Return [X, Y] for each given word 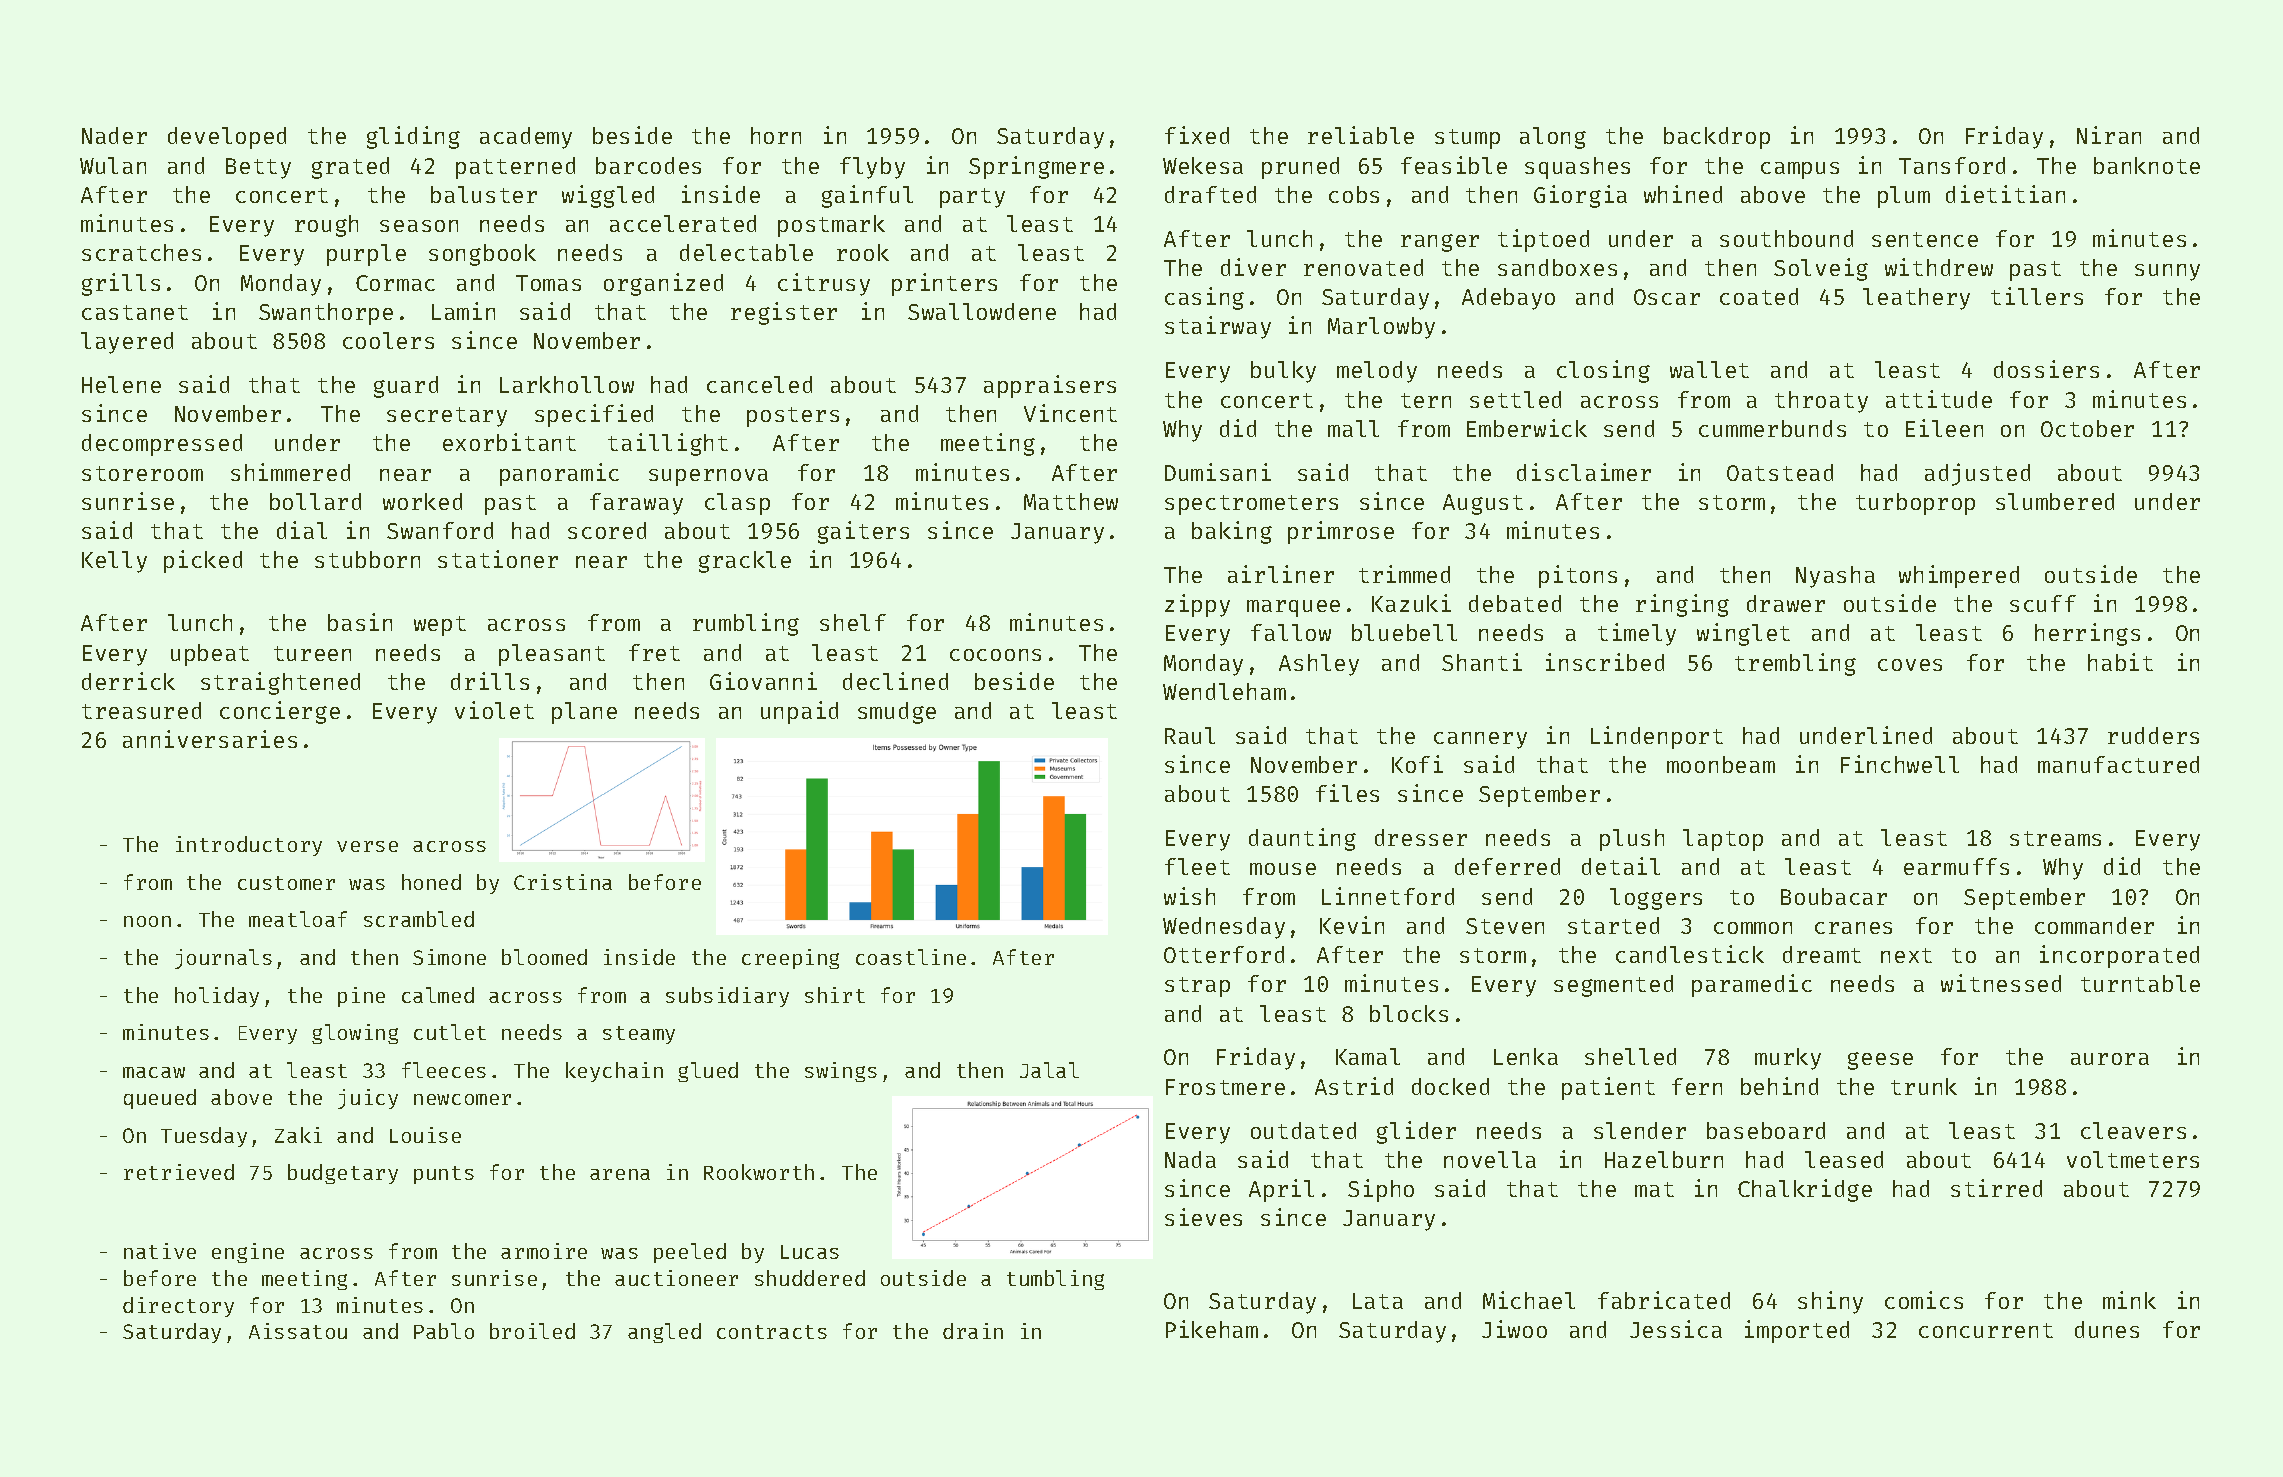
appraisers [1050, 386]
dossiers [2046, 369]
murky [1788, 1059]
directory [178, 1307]
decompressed [162, 445]
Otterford [1224, 954]
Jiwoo [1514, 1329]
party [972, 198]
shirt [835, 995]
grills [121, 284]
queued [160, 1099]
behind [1779, 1086]
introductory [249, 846]
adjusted [1977, 474]
